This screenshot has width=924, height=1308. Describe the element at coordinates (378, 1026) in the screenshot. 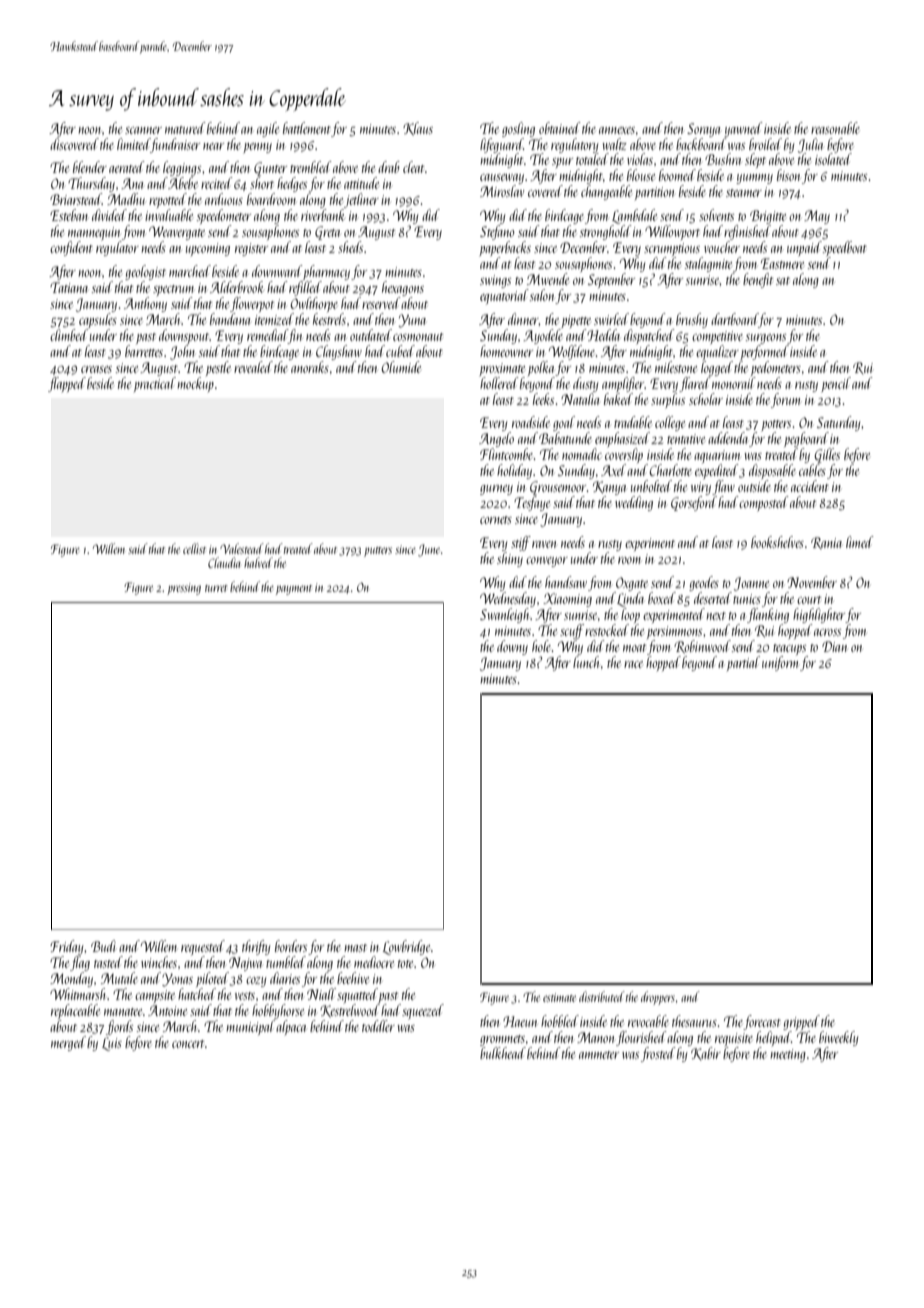

I see `toddler` at that location.
